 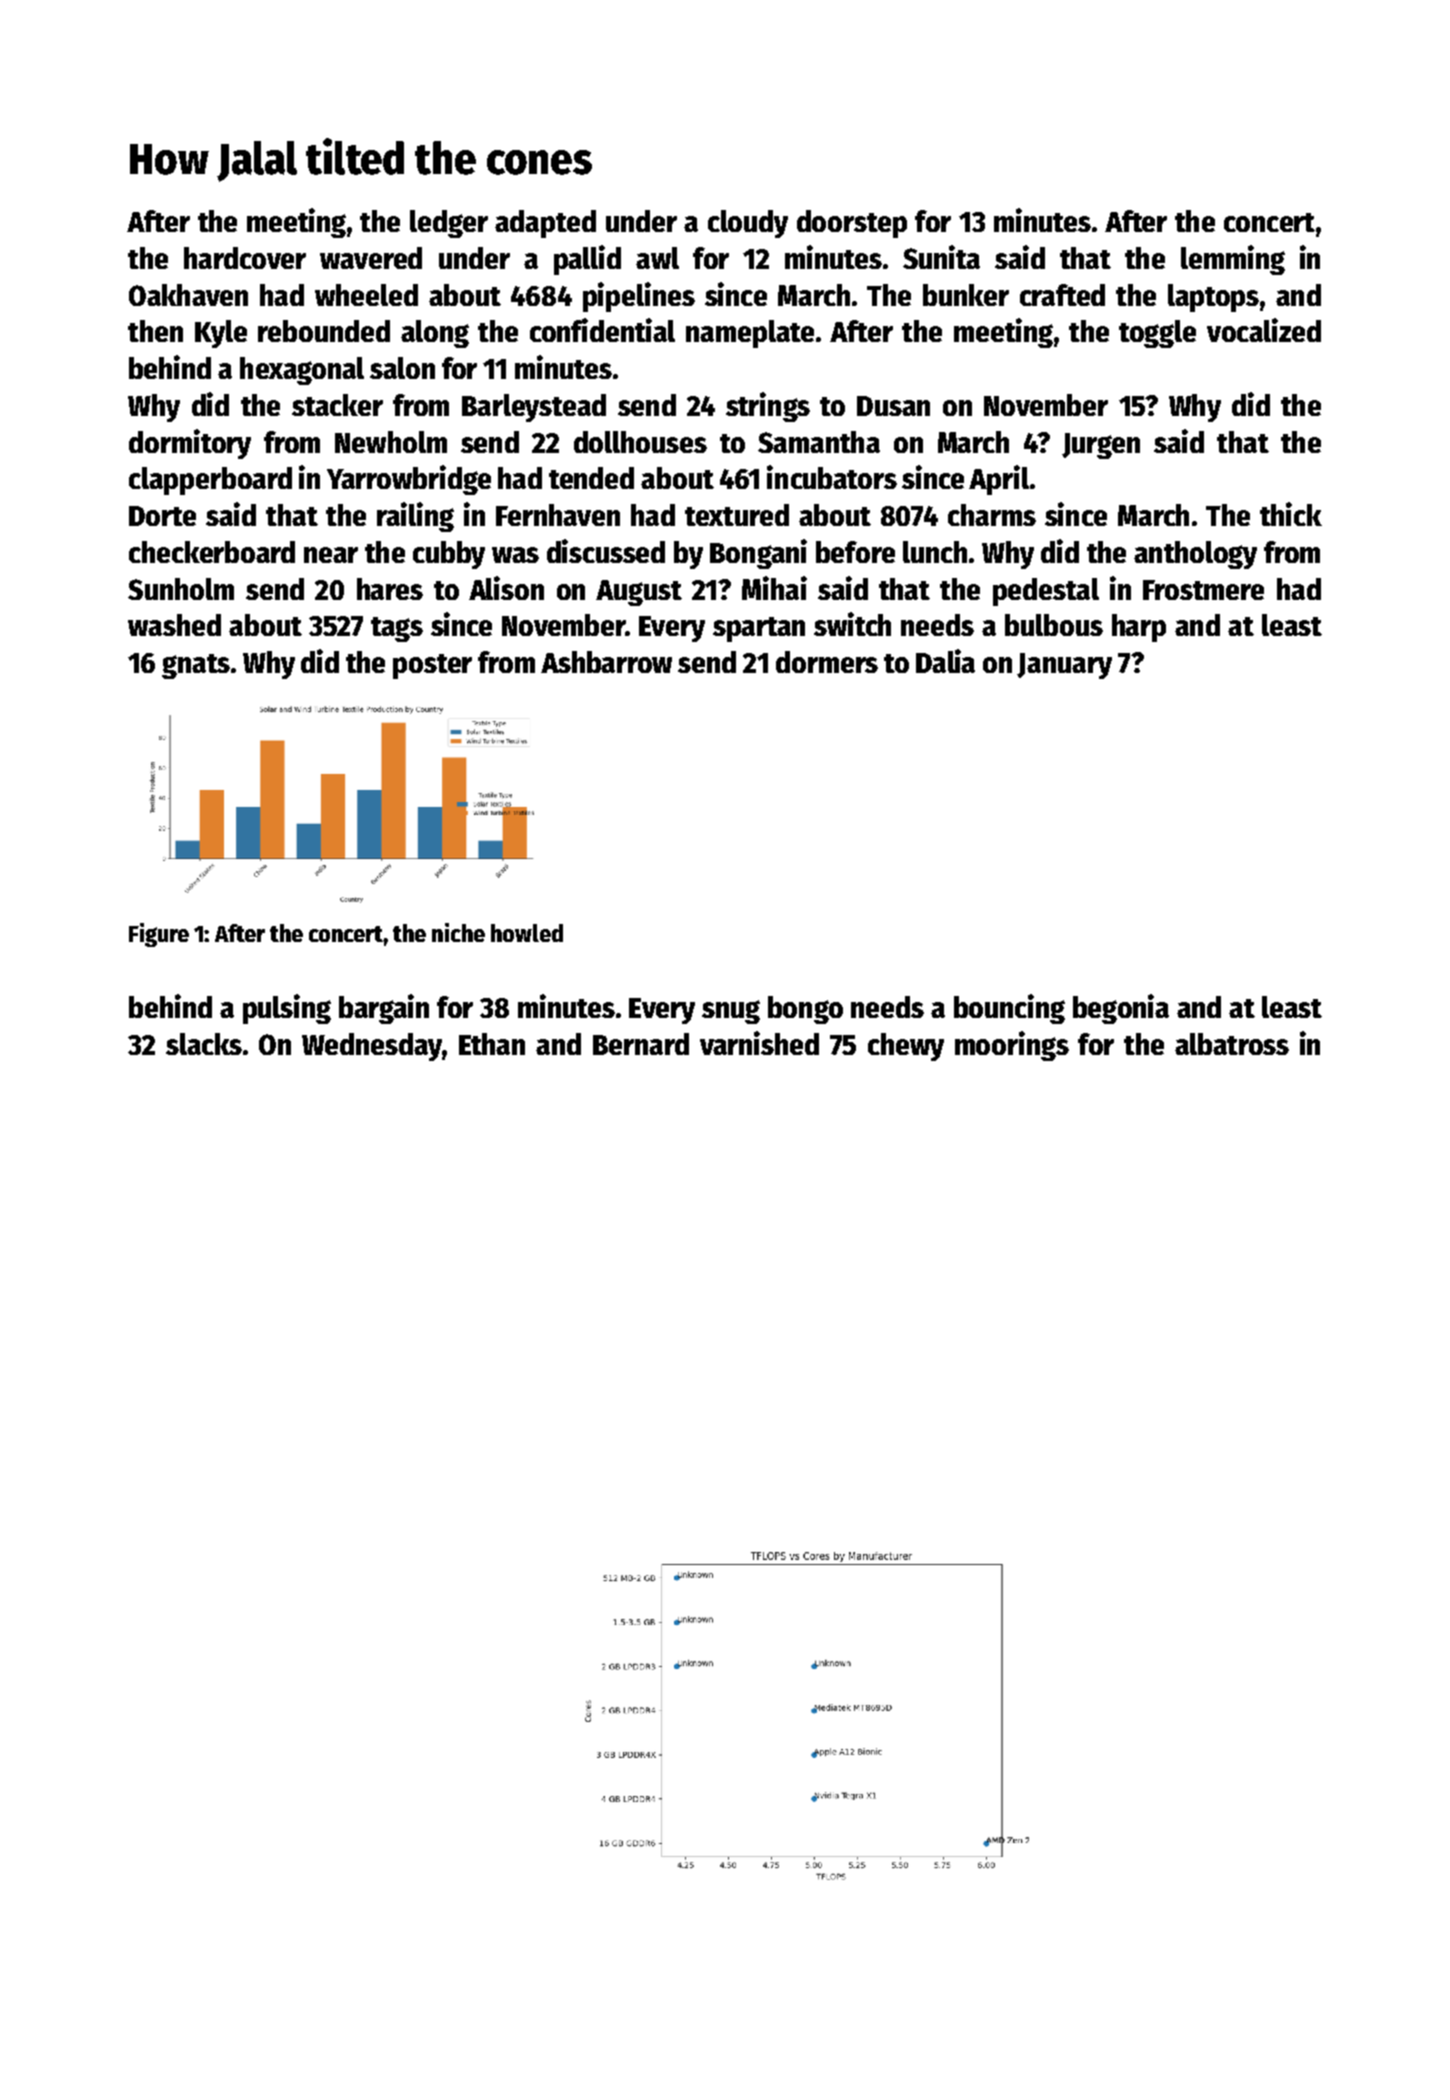 I want to click on varnished, so click(x=759, y=1043).
